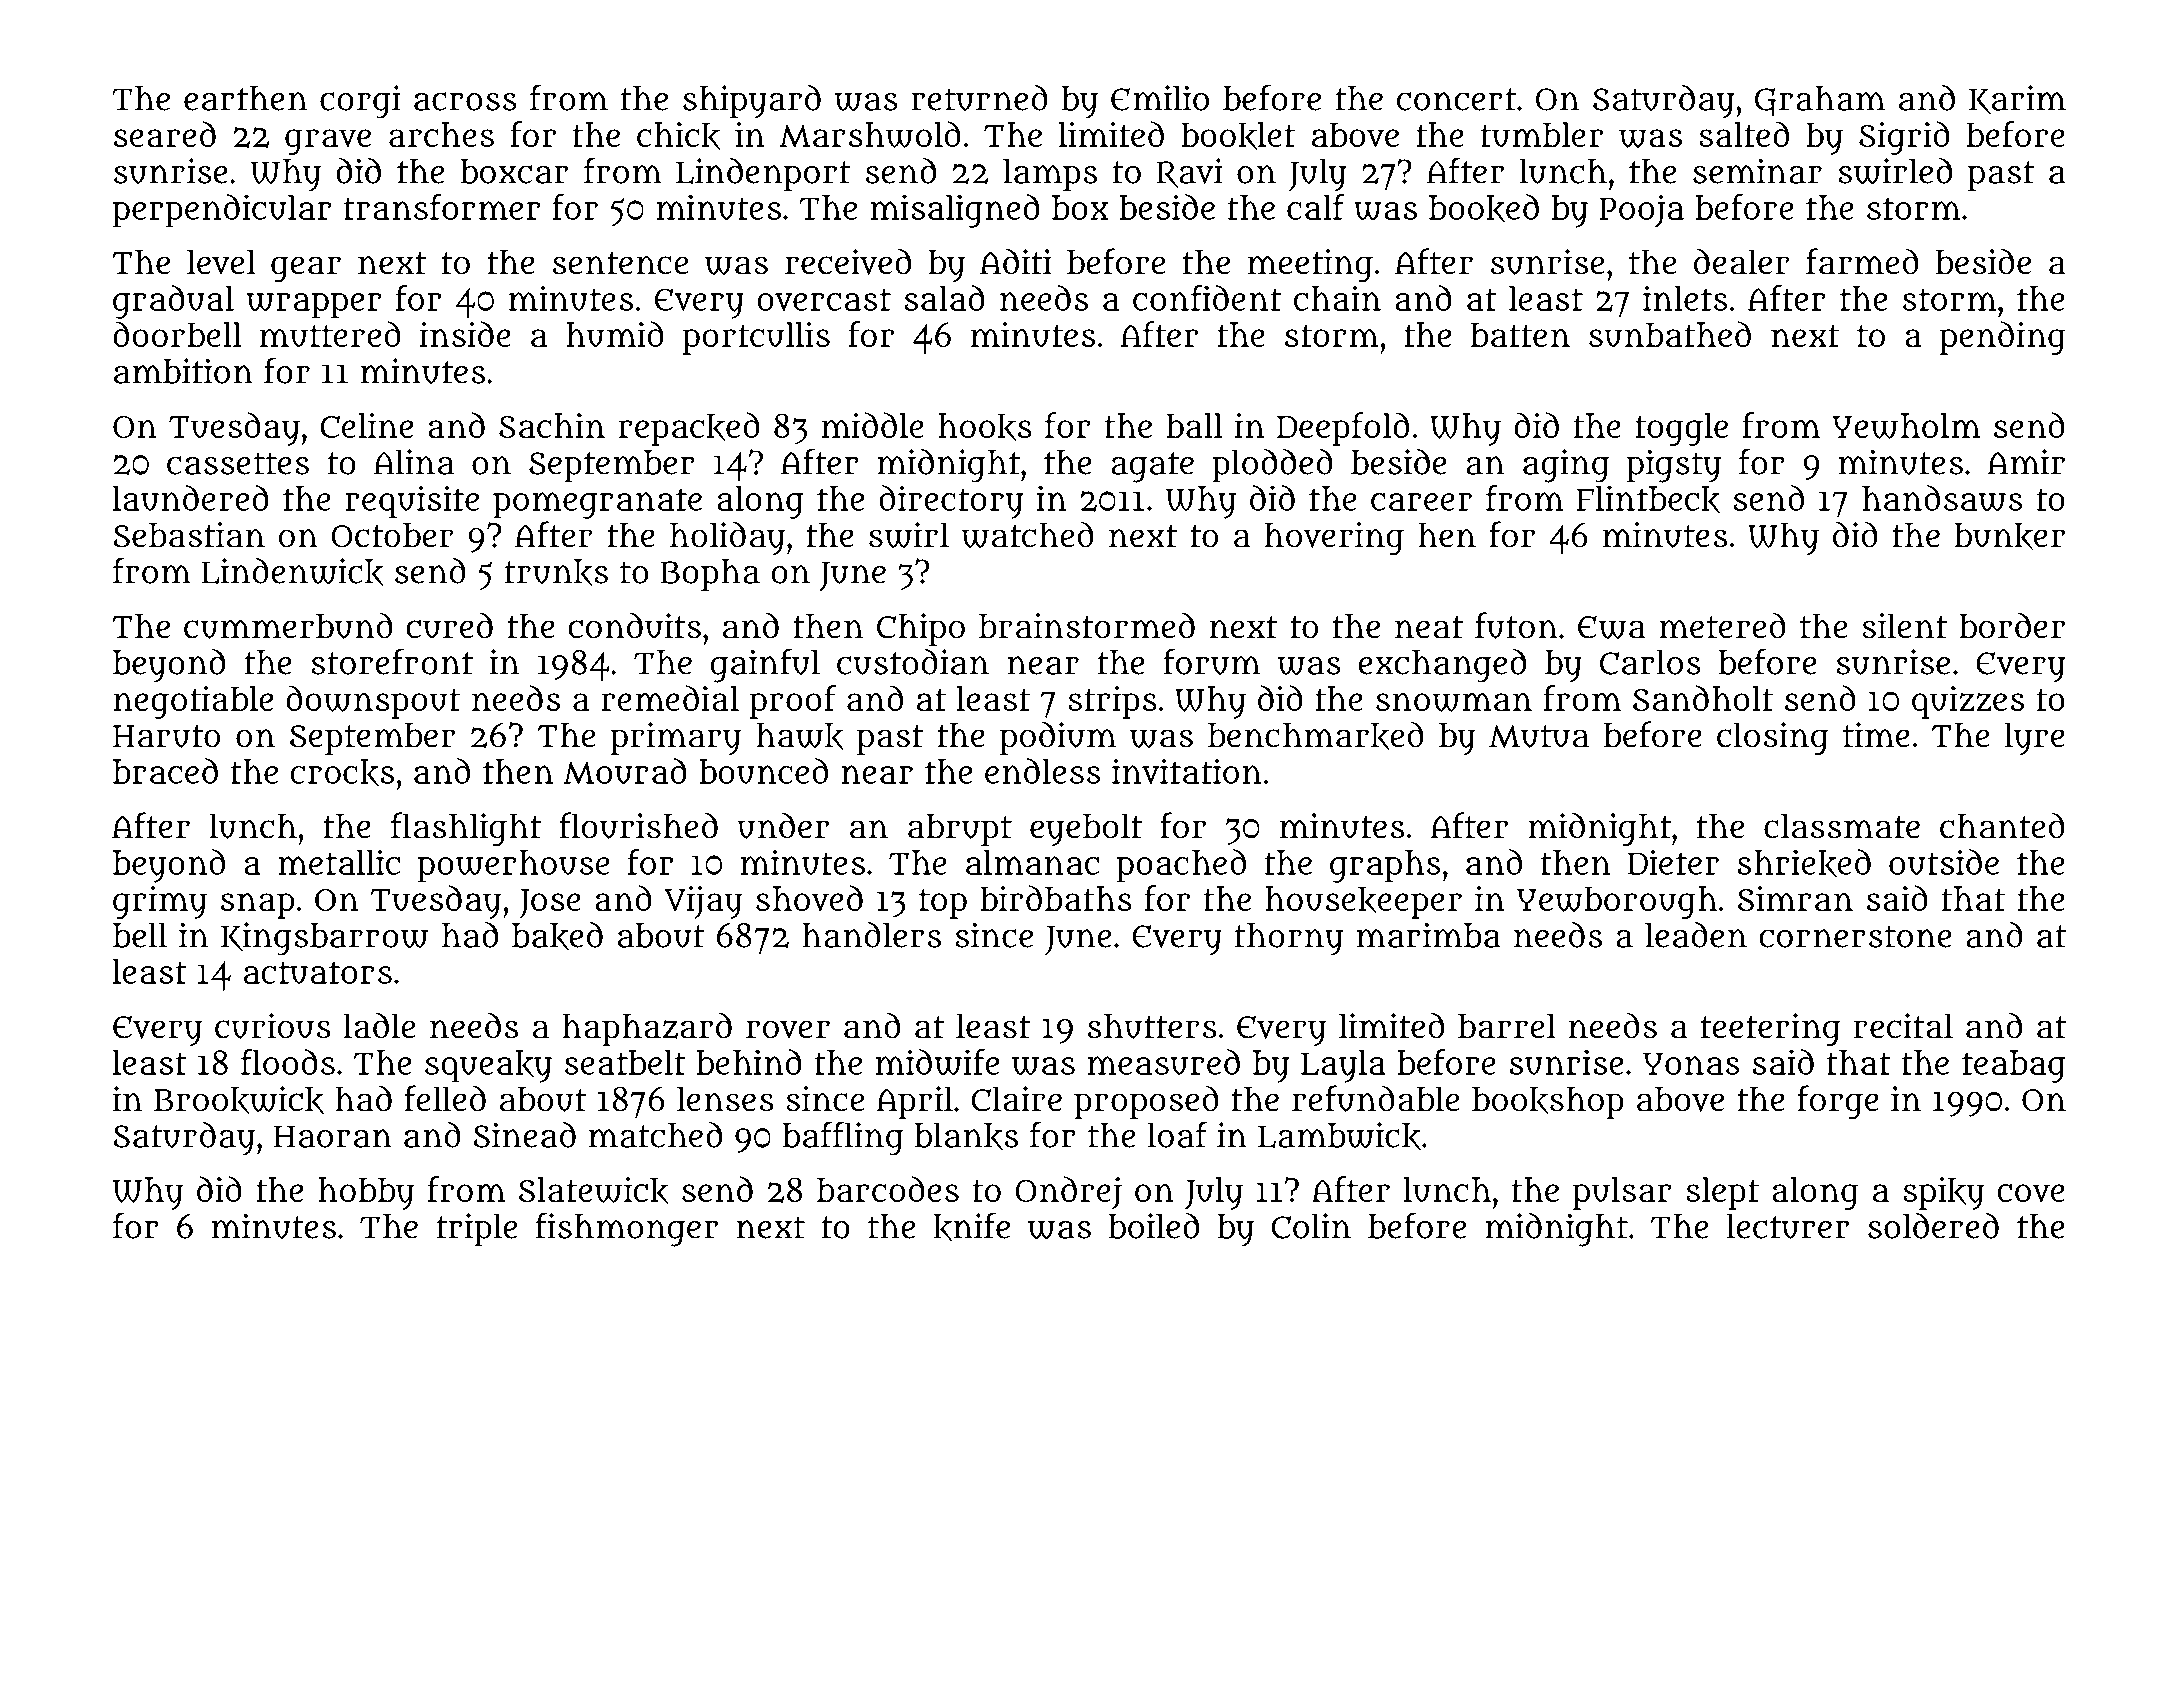 Image resolution: width=2178 pixels, height=1683 pixels. Describe the element at coordinates (756, 338) in the image. I see `portcullis` at that location.
